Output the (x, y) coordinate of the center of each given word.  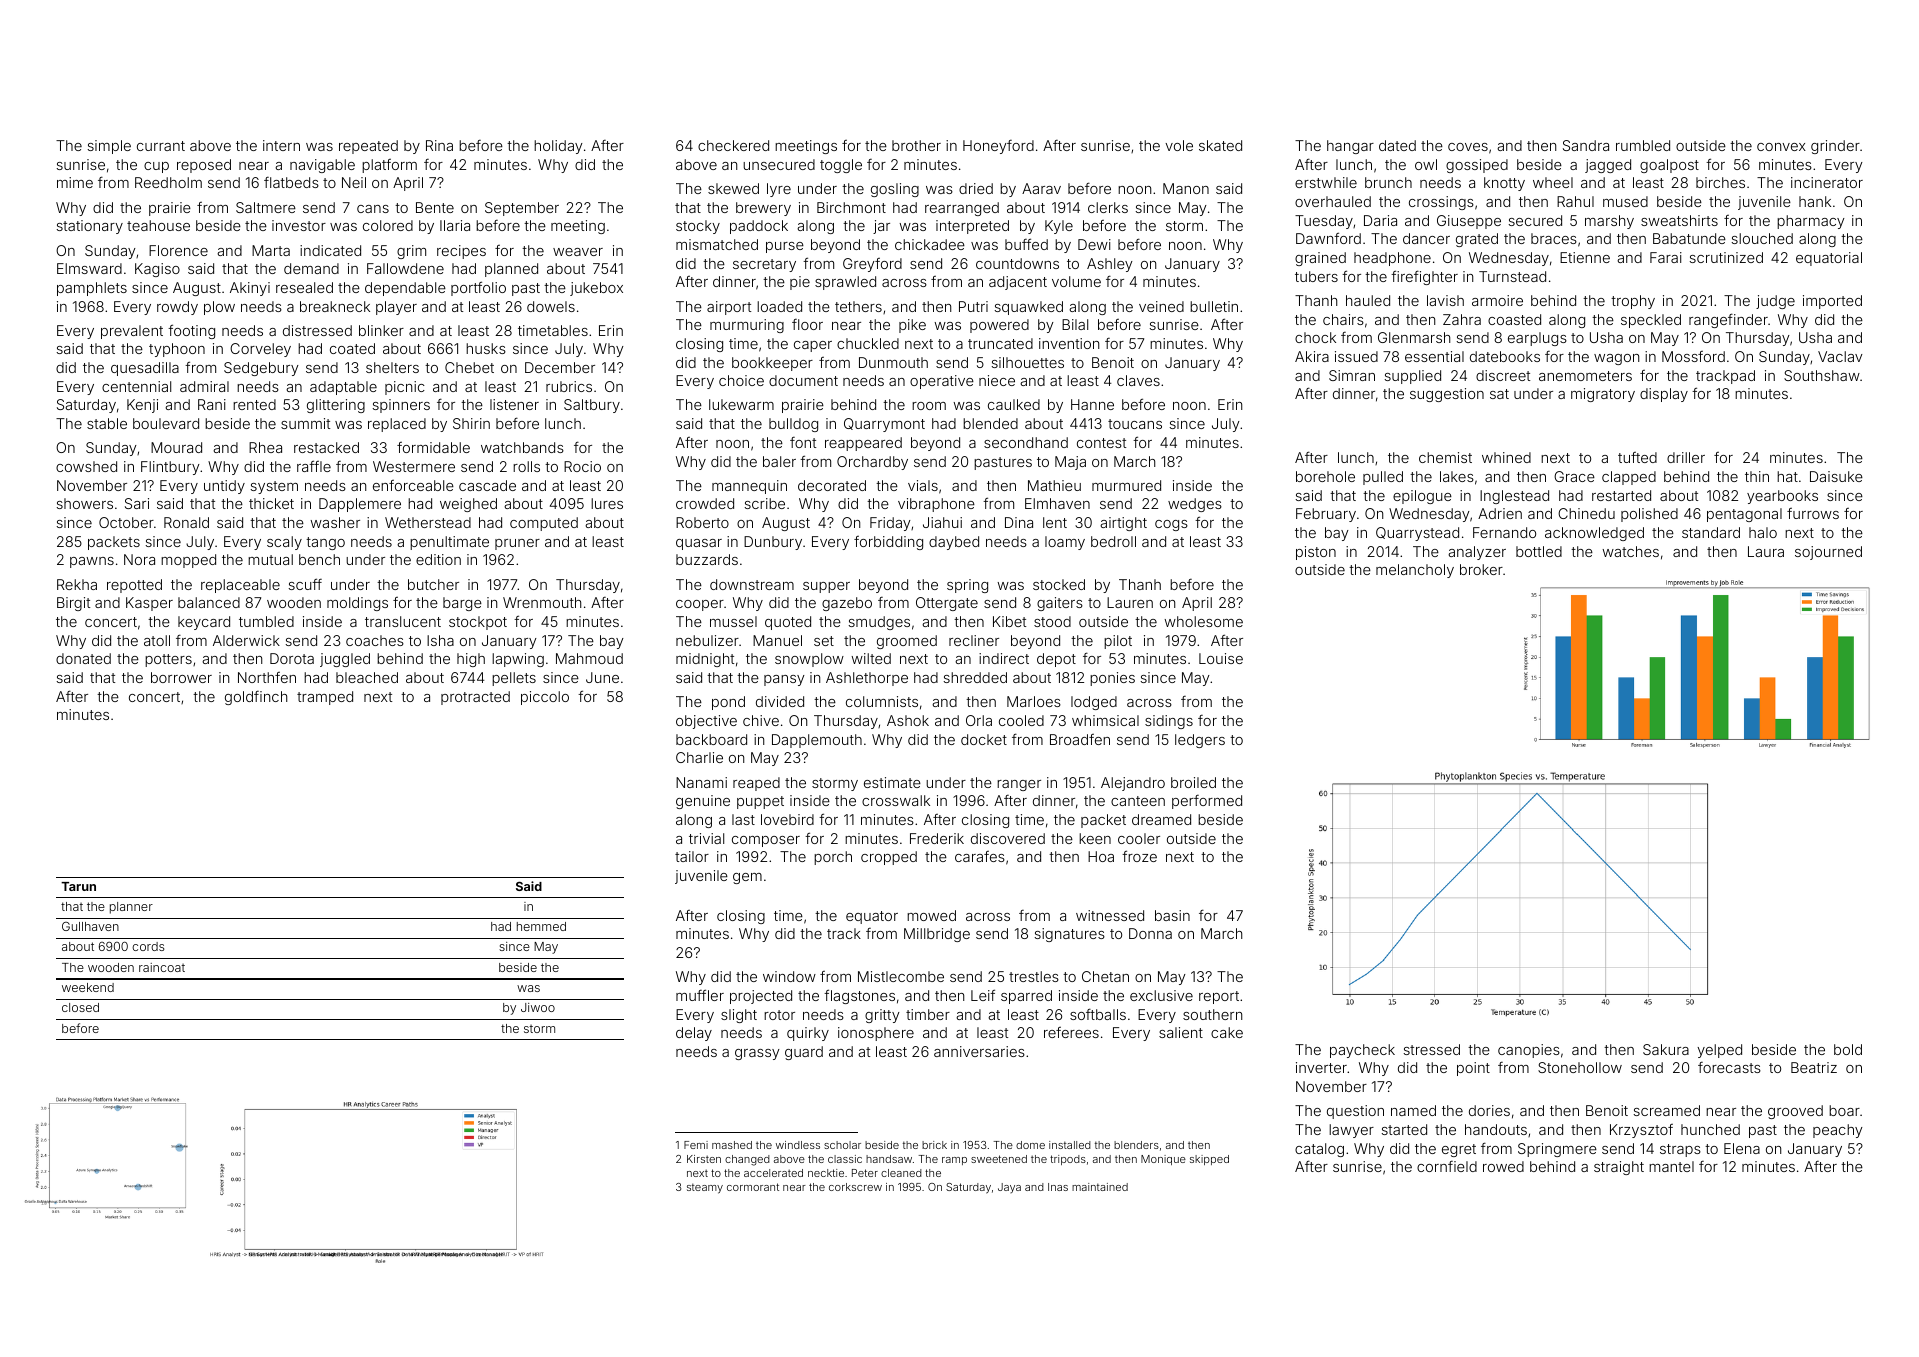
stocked (1059, 584)
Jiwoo (538, 1007)
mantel (1671, 1166)
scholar (842, 1145)
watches (1630, 551)
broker (1481, 569)
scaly (284, 543)
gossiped (1477, 166)
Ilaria (455, 225)
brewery (763, 209)
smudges (879, 623)
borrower (181, 677)
